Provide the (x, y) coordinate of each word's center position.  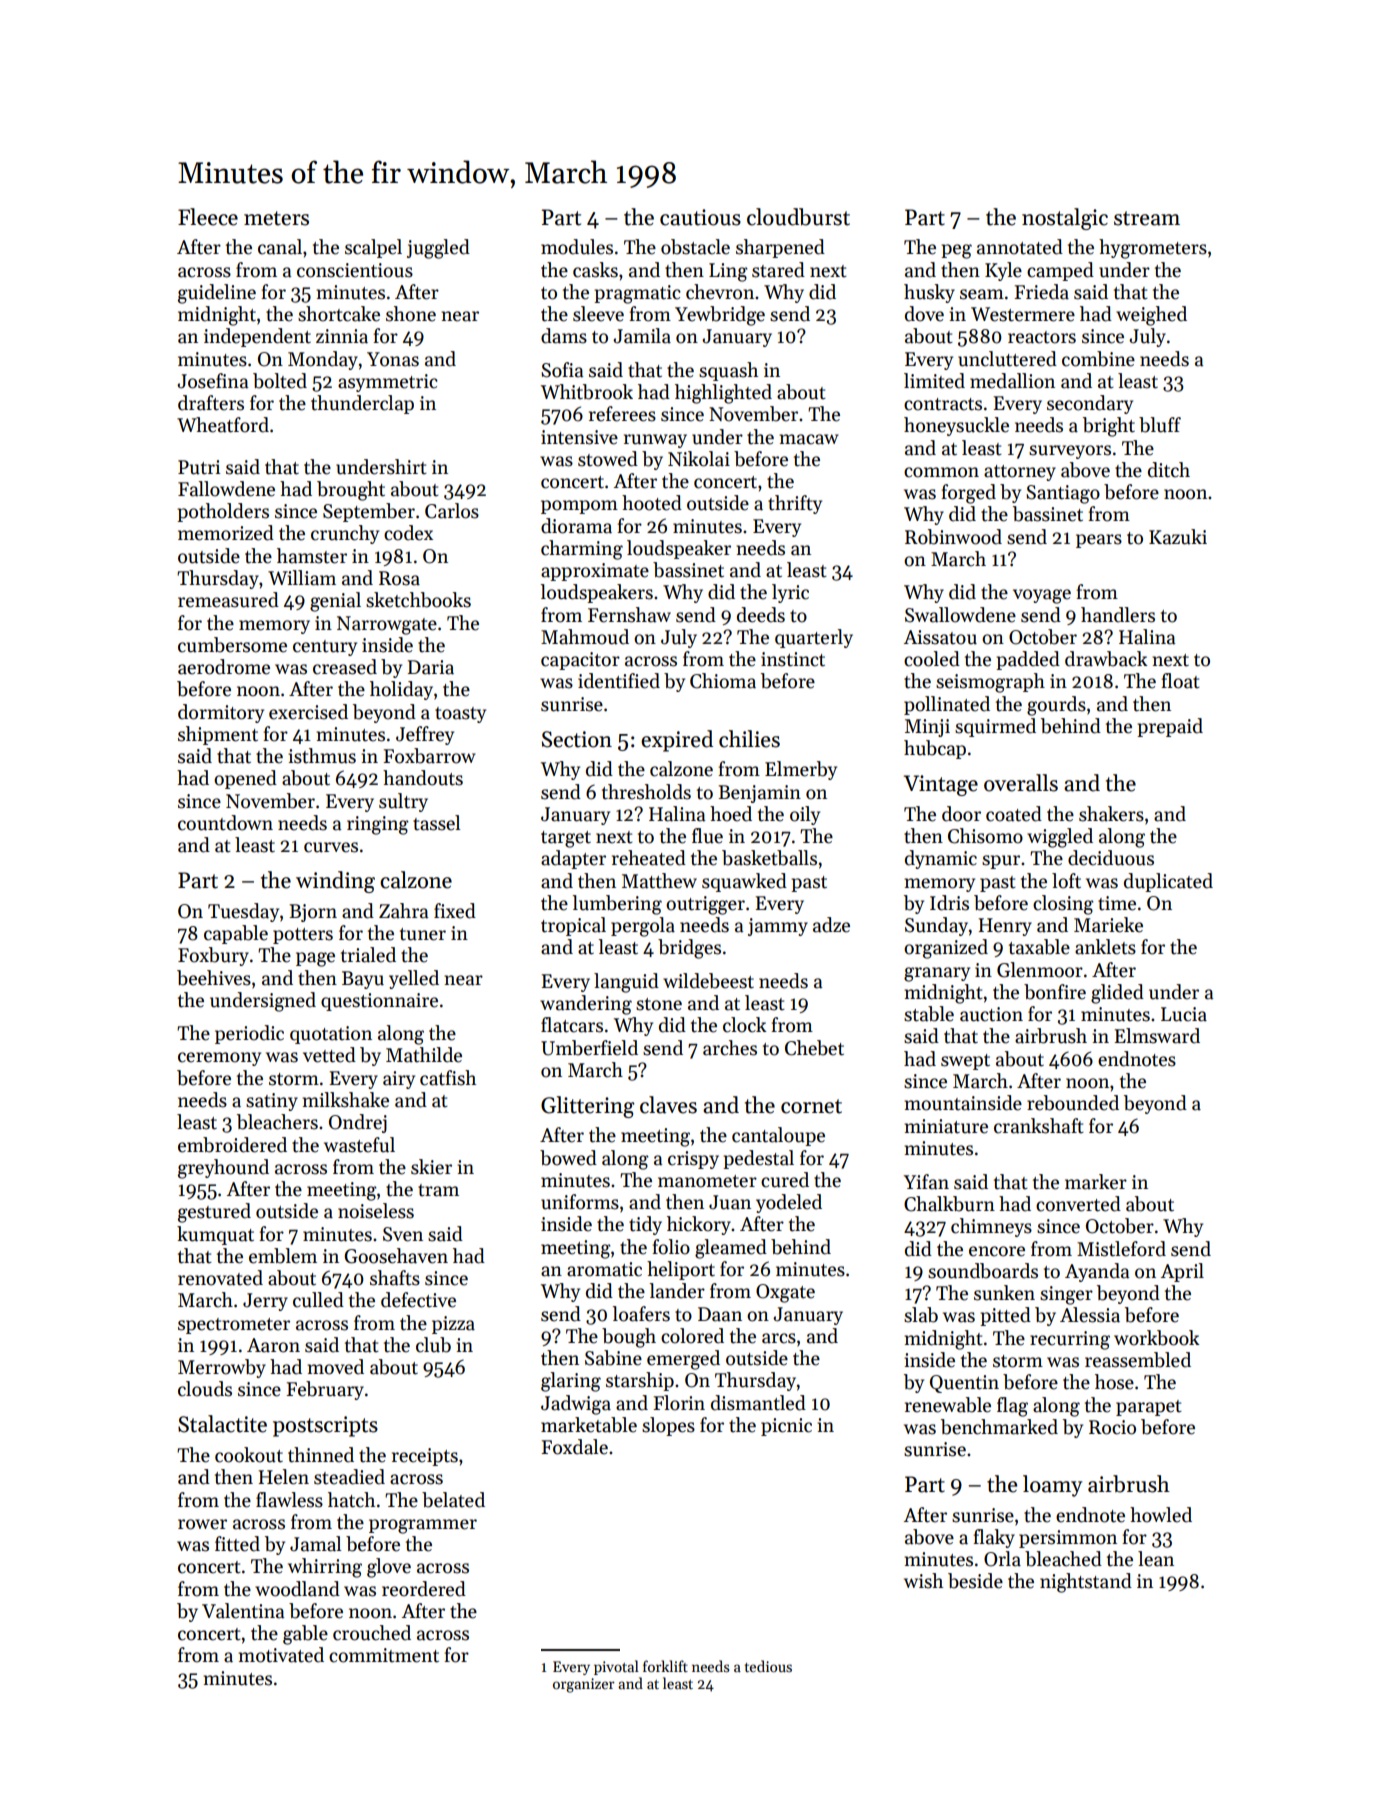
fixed (455, 911)
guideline (217, 294)
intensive (579, 437)
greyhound (223, 1169)
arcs (779, 1338)
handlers (1118, 615)
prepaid (1170, 727)
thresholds (646, 792)
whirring (325, 1568)
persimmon (1068, 1539)
